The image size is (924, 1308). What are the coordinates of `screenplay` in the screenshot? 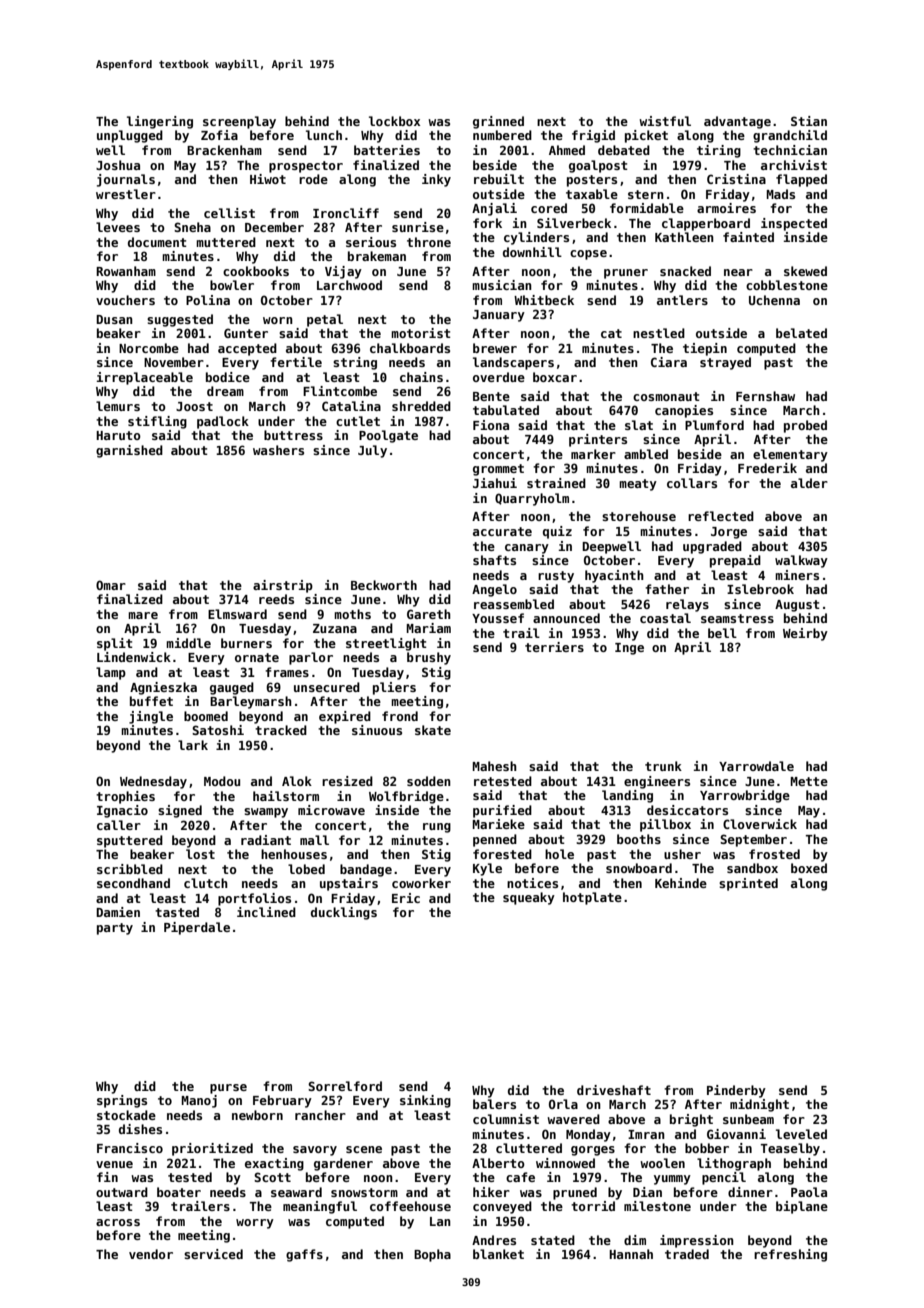 It's located at (239, 122).
